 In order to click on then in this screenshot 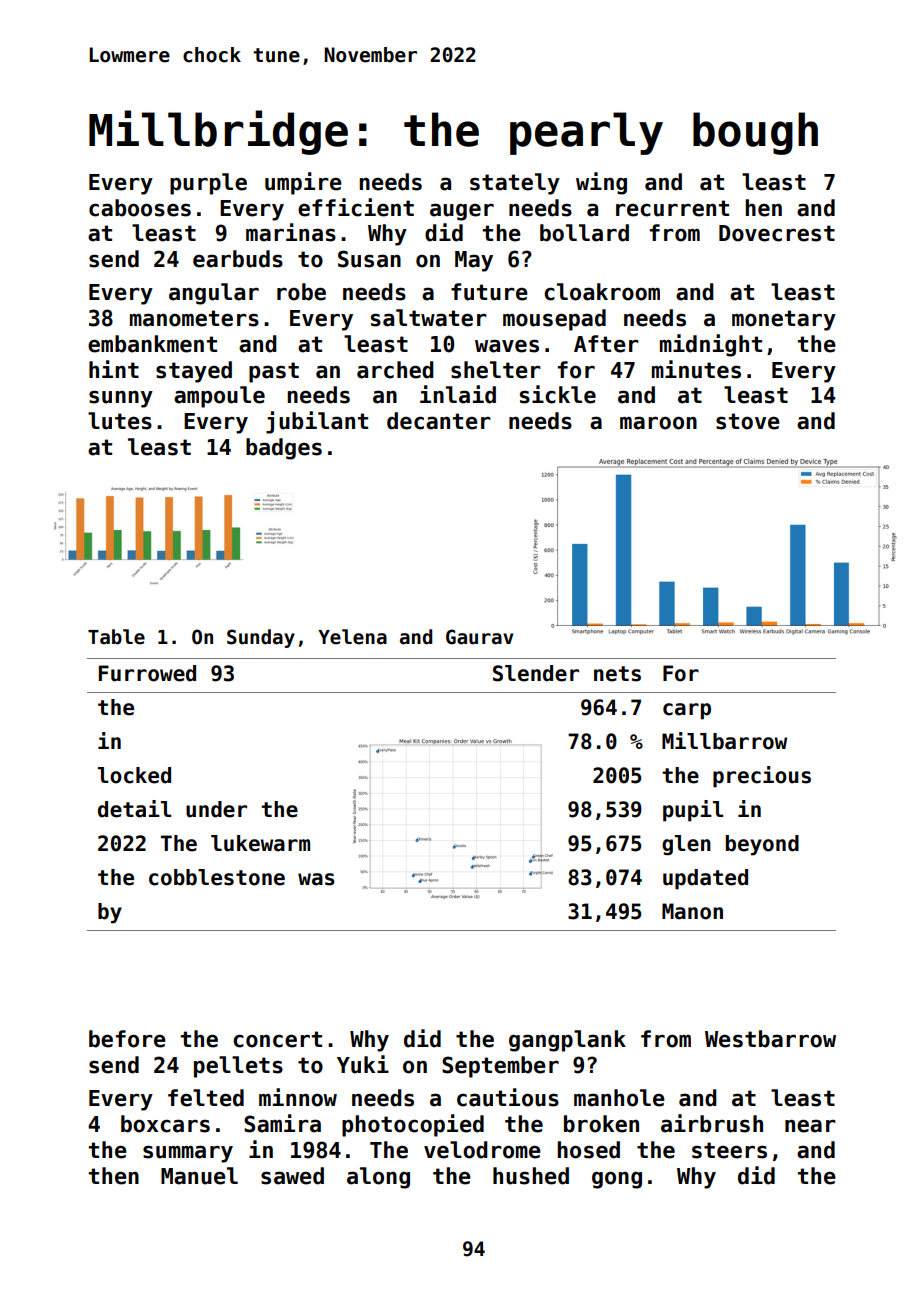, I will do `click(113, 1176)`.
